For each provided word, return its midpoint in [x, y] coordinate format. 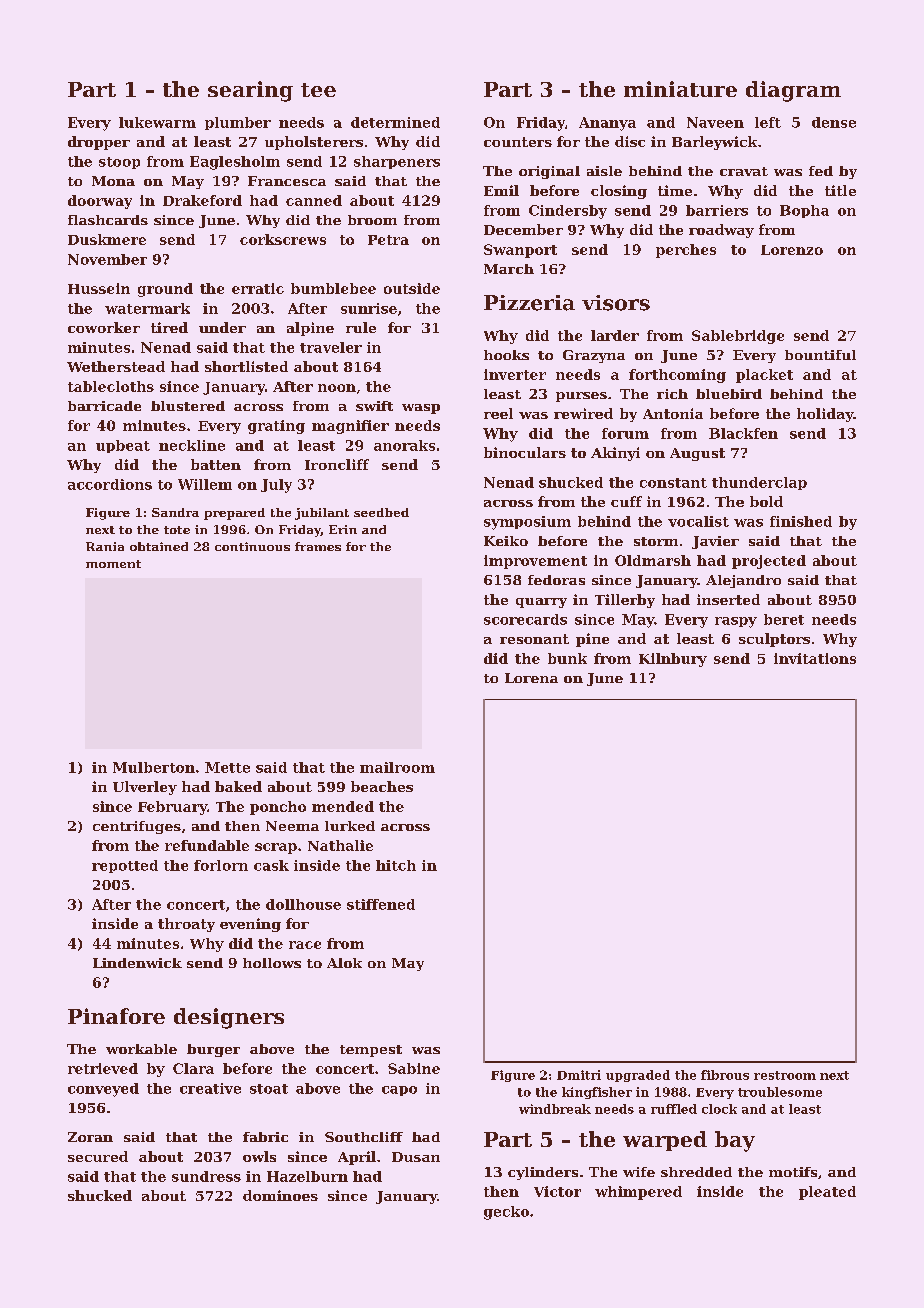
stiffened [381, 904]
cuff [626, 501]
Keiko [506, 541]
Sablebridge [738, 337]
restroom [785, 1075]
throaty [186, 925]
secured [98, 1156]
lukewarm [157, 122]
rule [361, 327]
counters [518, 142]
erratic [258, 288]
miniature [680, 89]
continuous [252, 546]
